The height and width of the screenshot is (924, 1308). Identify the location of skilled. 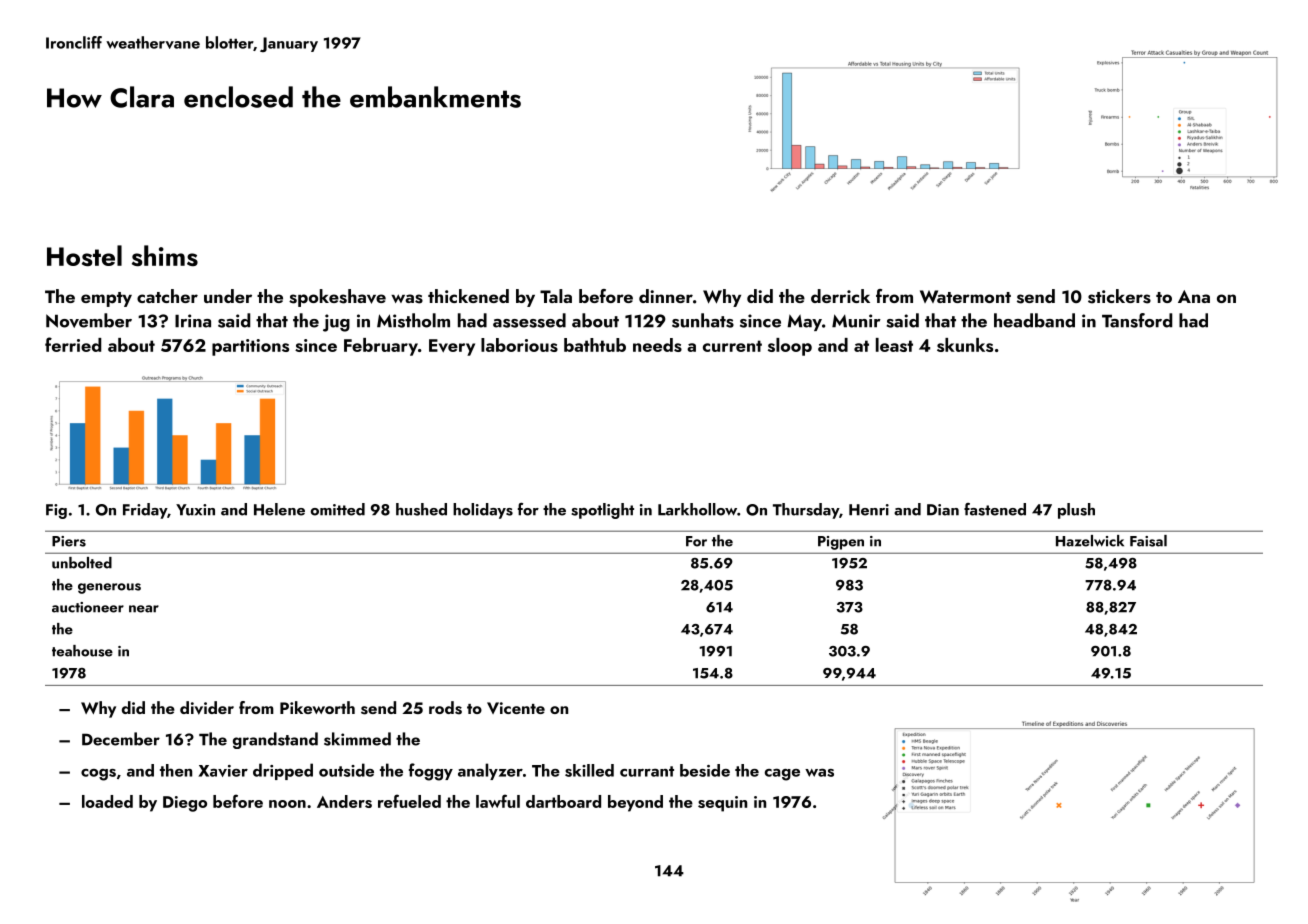
(589, 770).
